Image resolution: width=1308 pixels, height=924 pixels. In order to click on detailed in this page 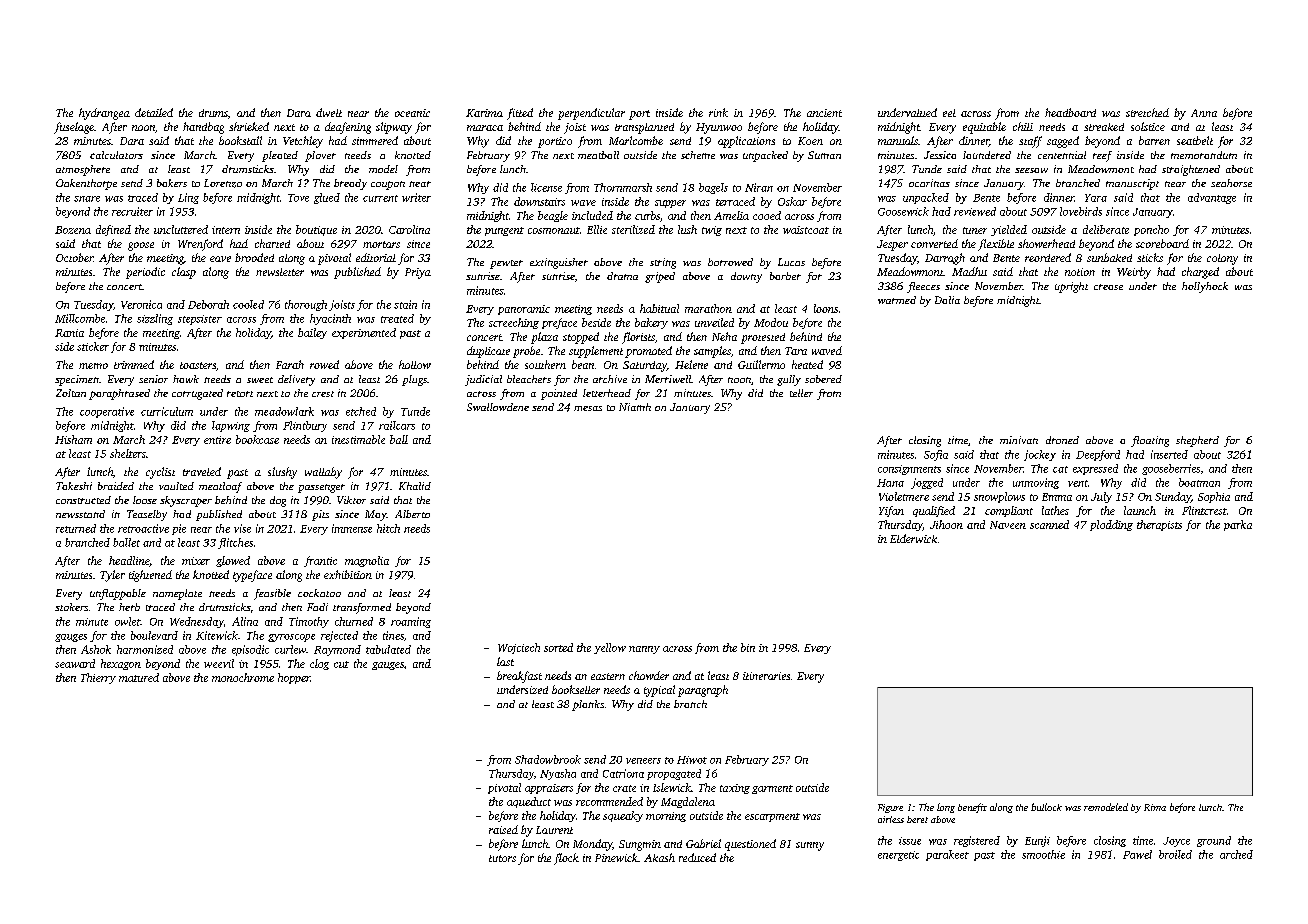, I will do `click(154, 112)`.
